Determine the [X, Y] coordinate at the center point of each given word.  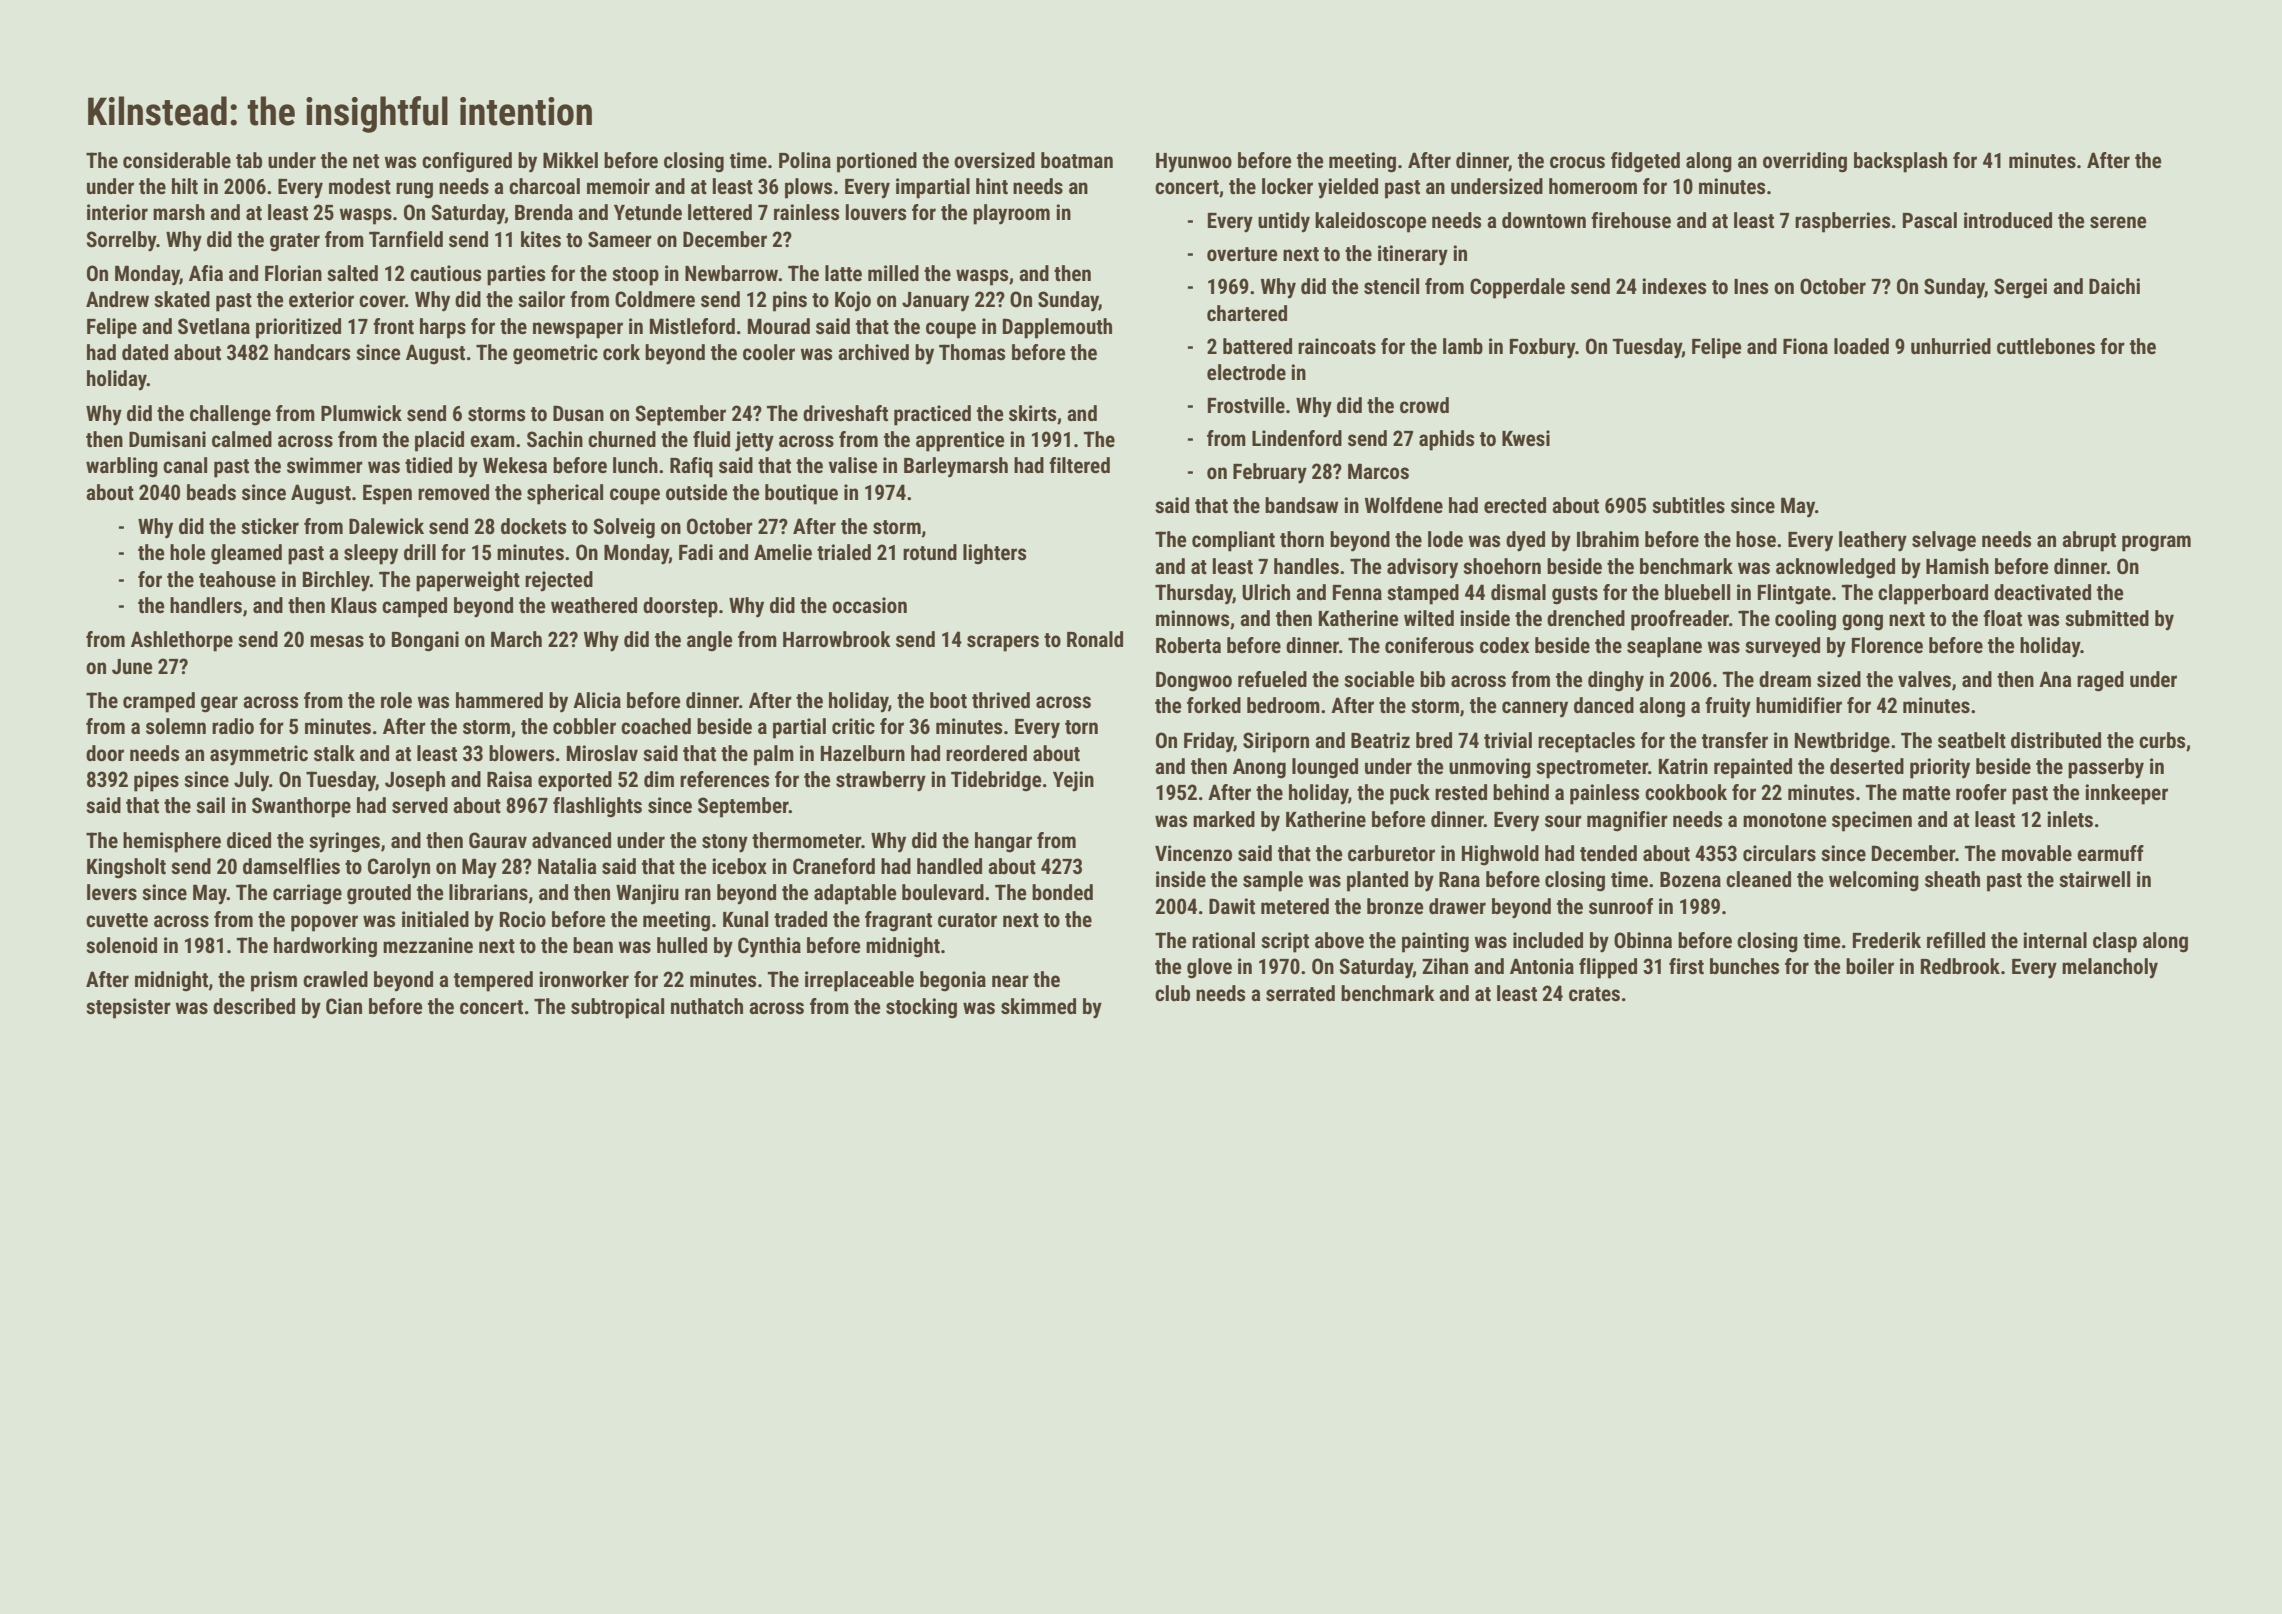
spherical [565, 494]
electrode [1246, 372]
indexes [1674, 286]
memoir [618, 186]
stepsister [128, 1008]
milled [893, 273]
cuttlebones [2046, 346]
